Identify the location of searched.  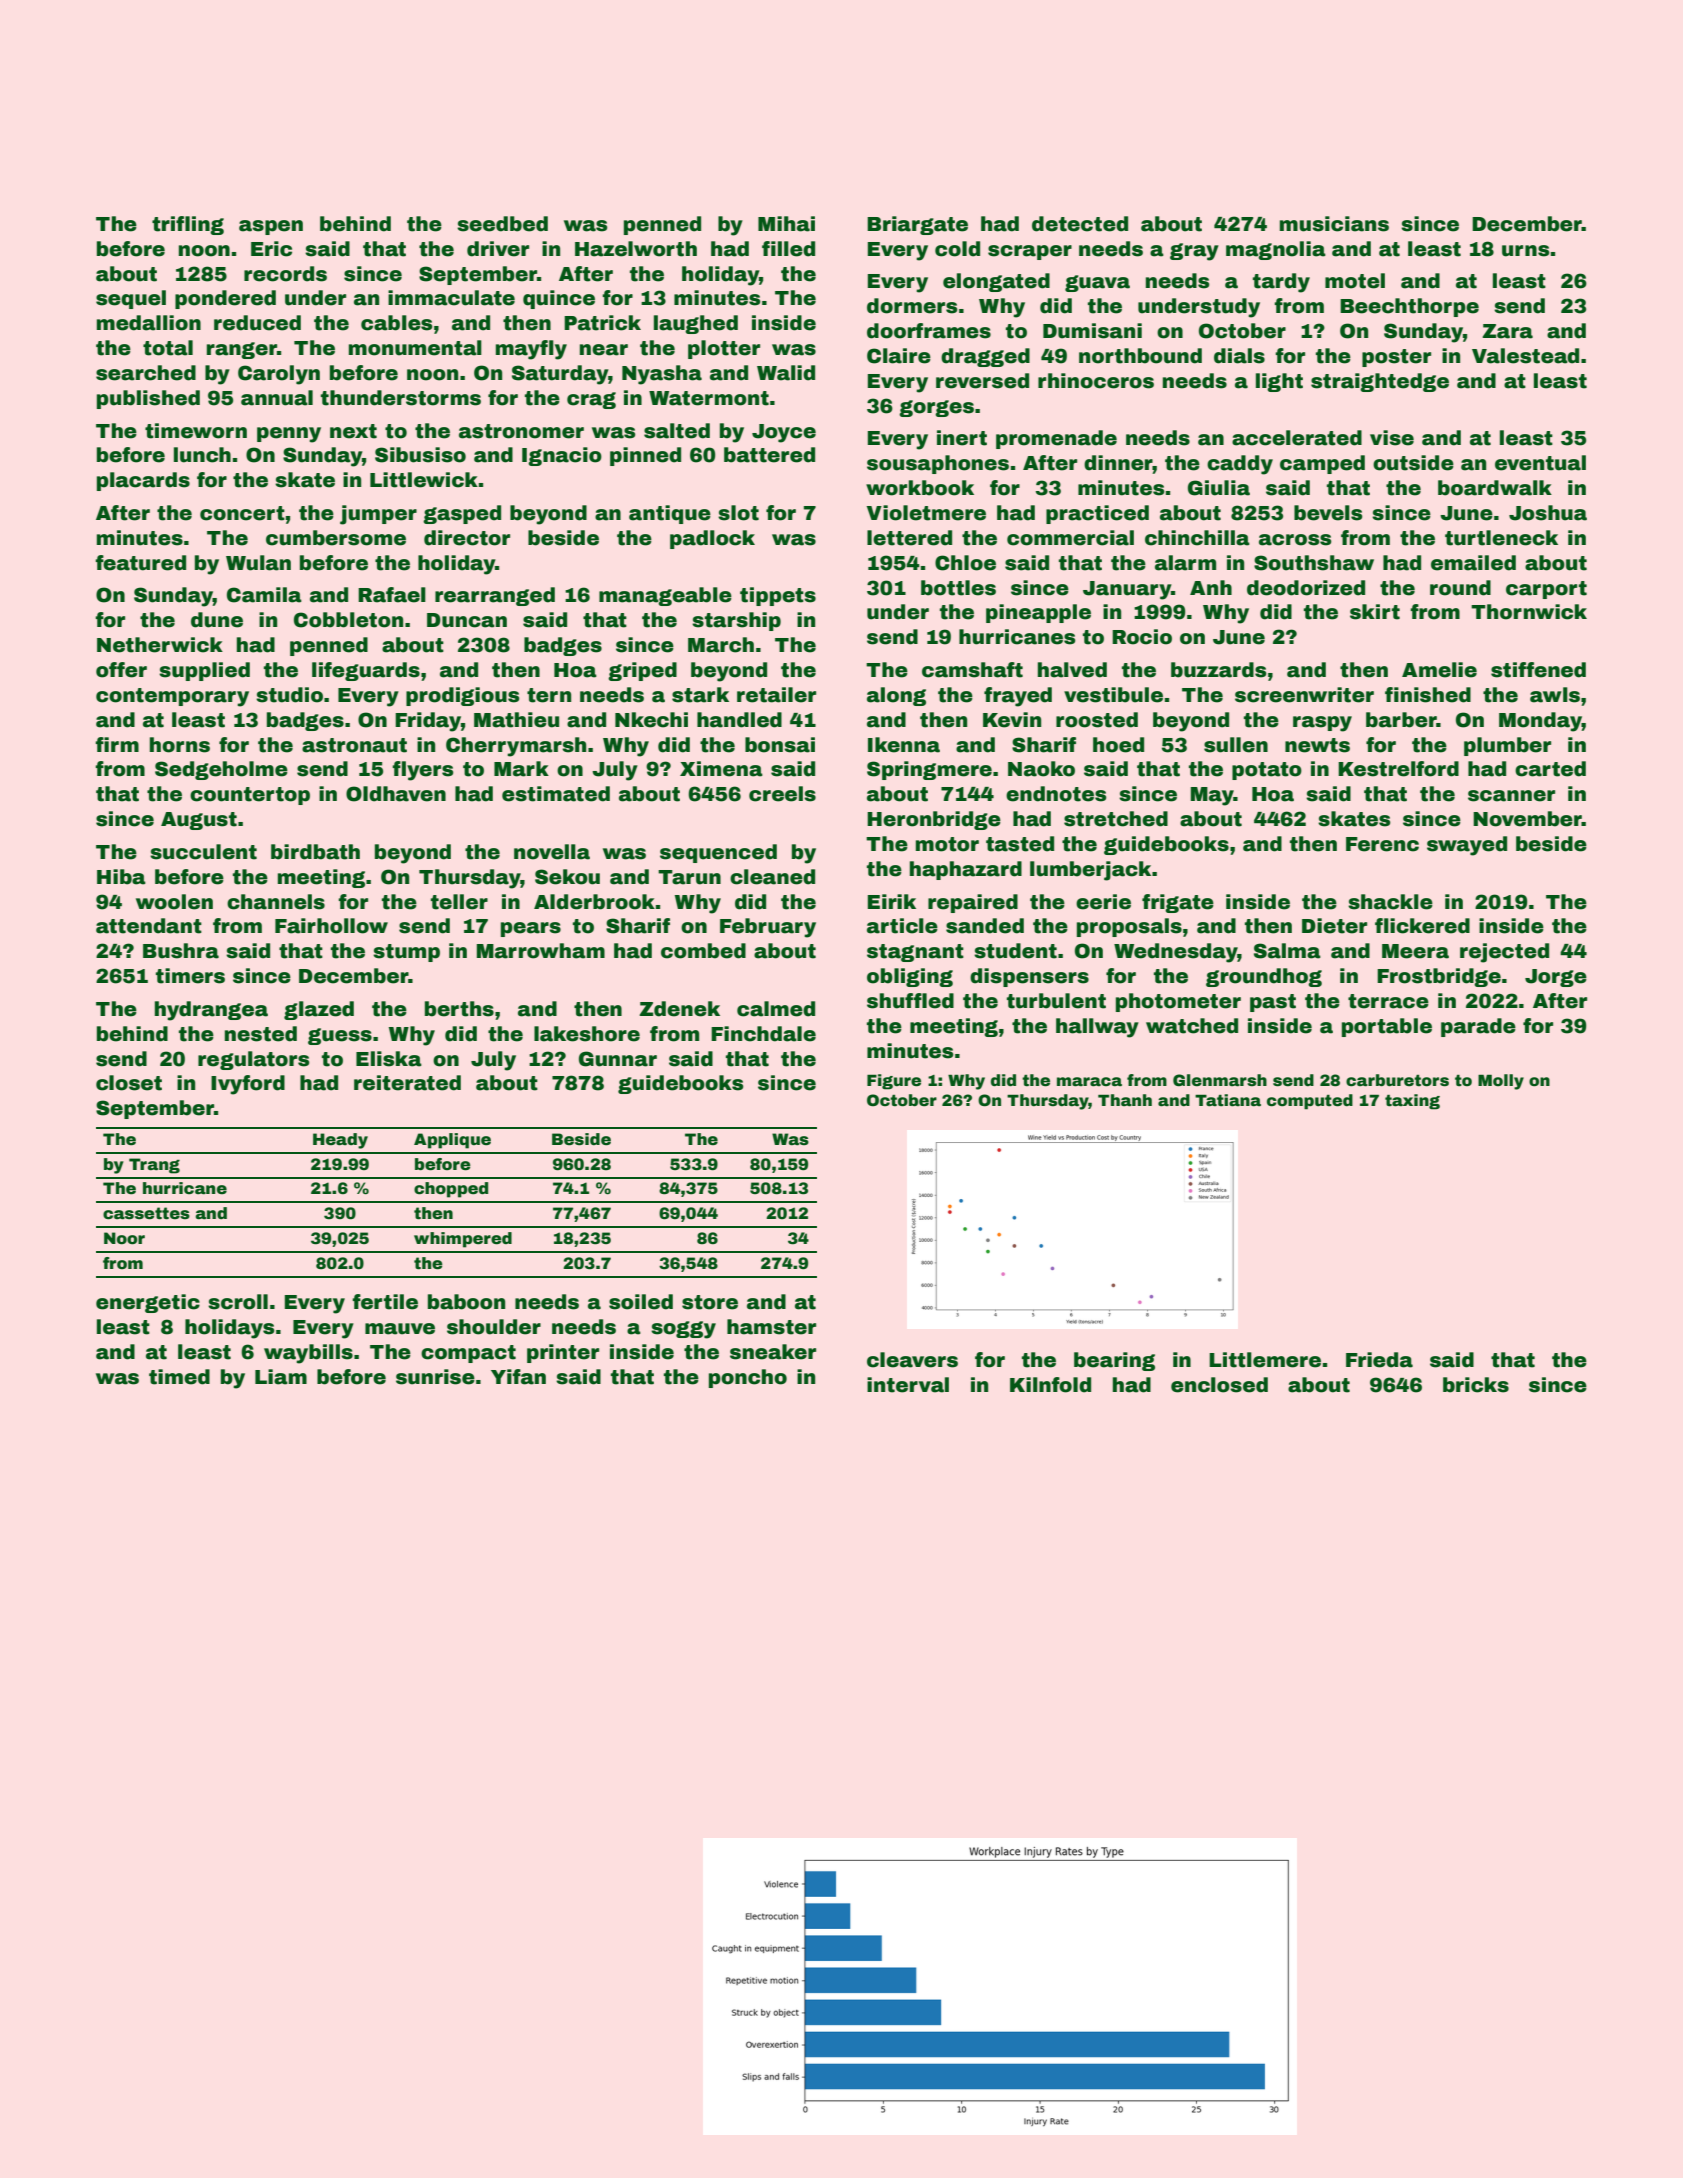
(146, 373).
